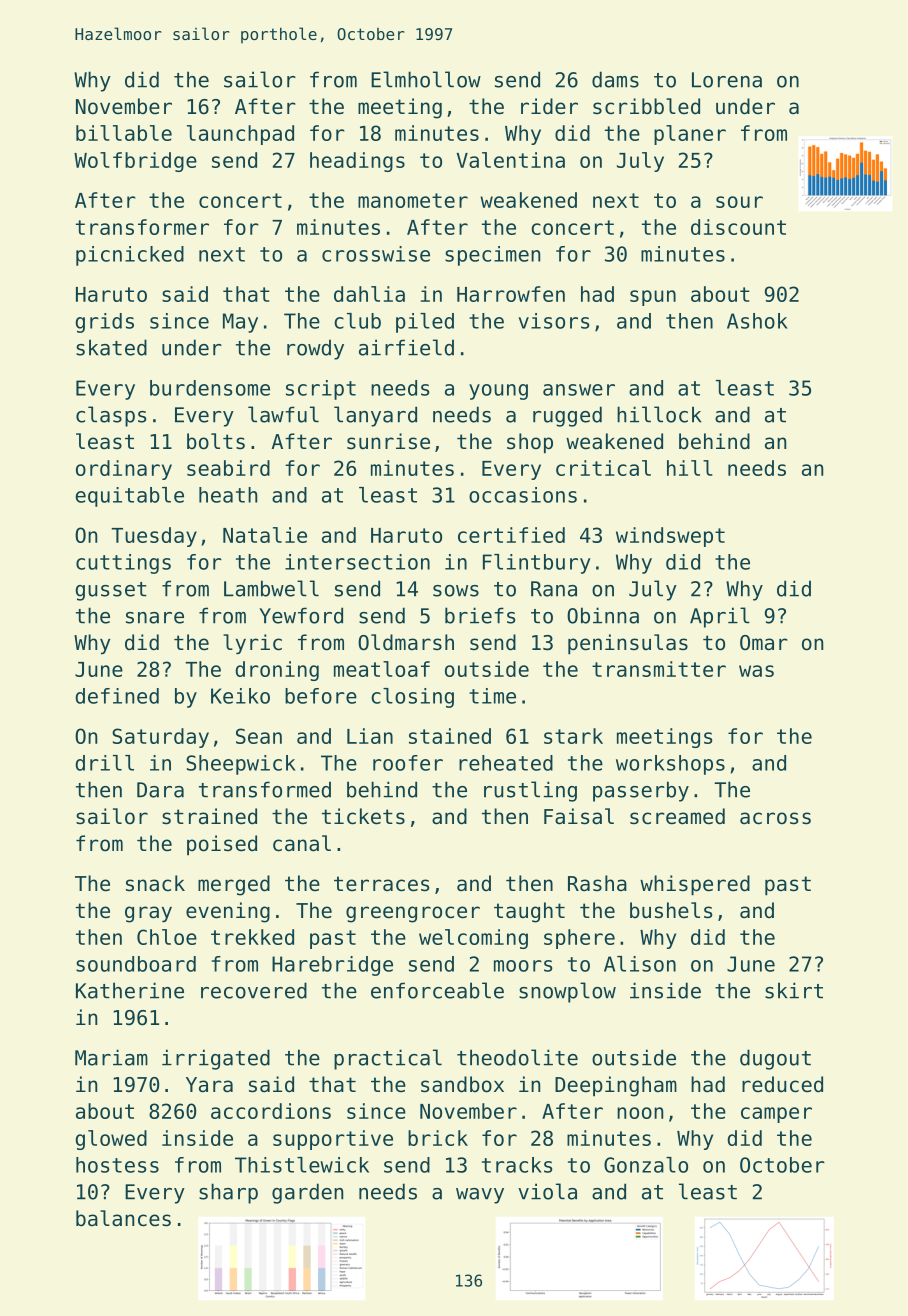  What do you see at coordinates (376, 254) in the screenshot?
I see `crosswise` at bounding box center [376, 254].
